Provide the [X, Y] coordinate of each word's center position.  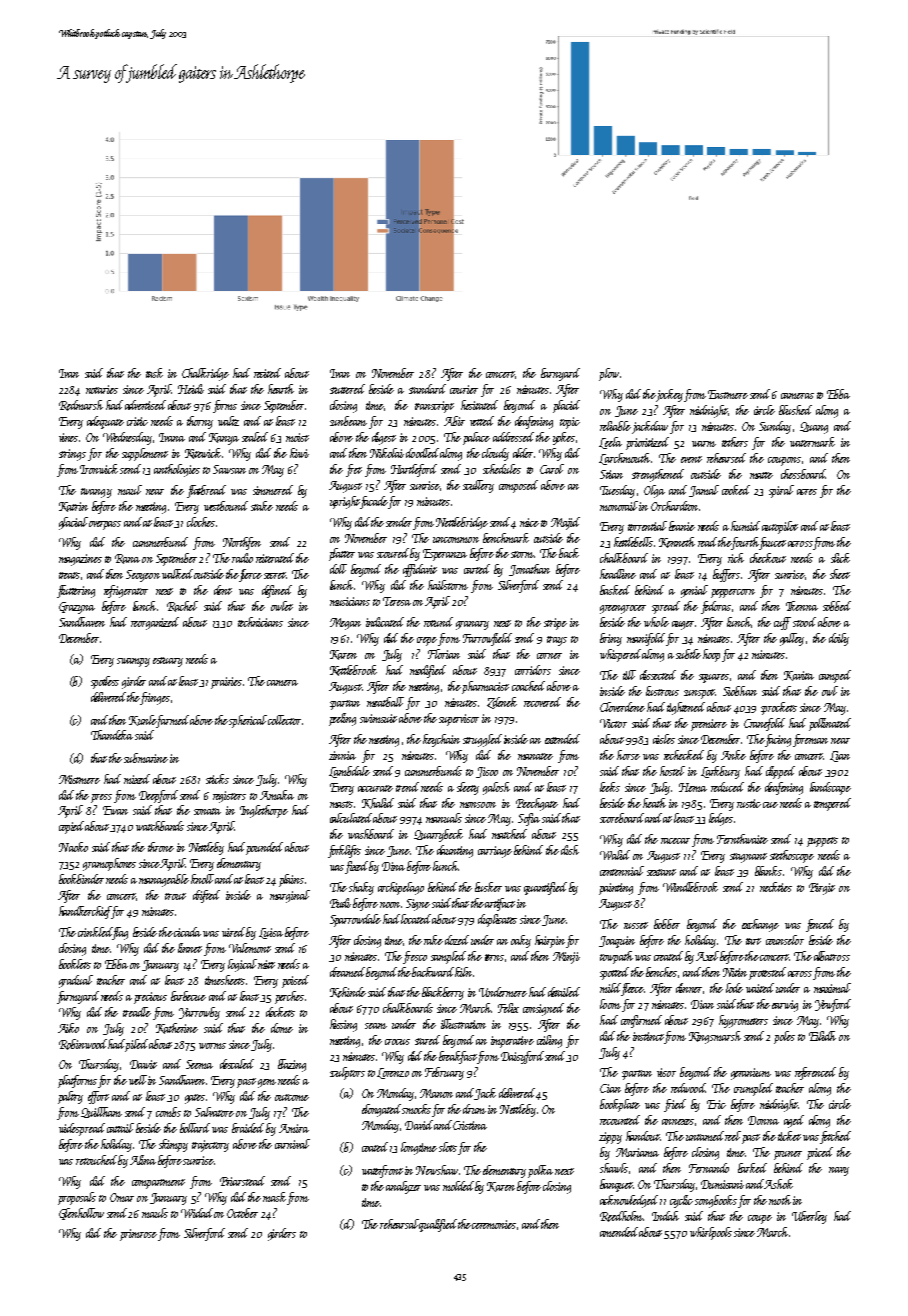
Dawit [143, 1064]
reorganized [155, 623]
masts [341, 804]
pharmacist [485, 687]
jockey [669, 395]
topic [570, 423]
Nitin [735, 972]
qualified [438, 1225]
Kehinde [348, 992]
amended [619, 1232]
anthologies [177, 470]
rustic [749, 803]
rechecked [684, 755]
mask [274, 1197]
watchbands [160, 826]
